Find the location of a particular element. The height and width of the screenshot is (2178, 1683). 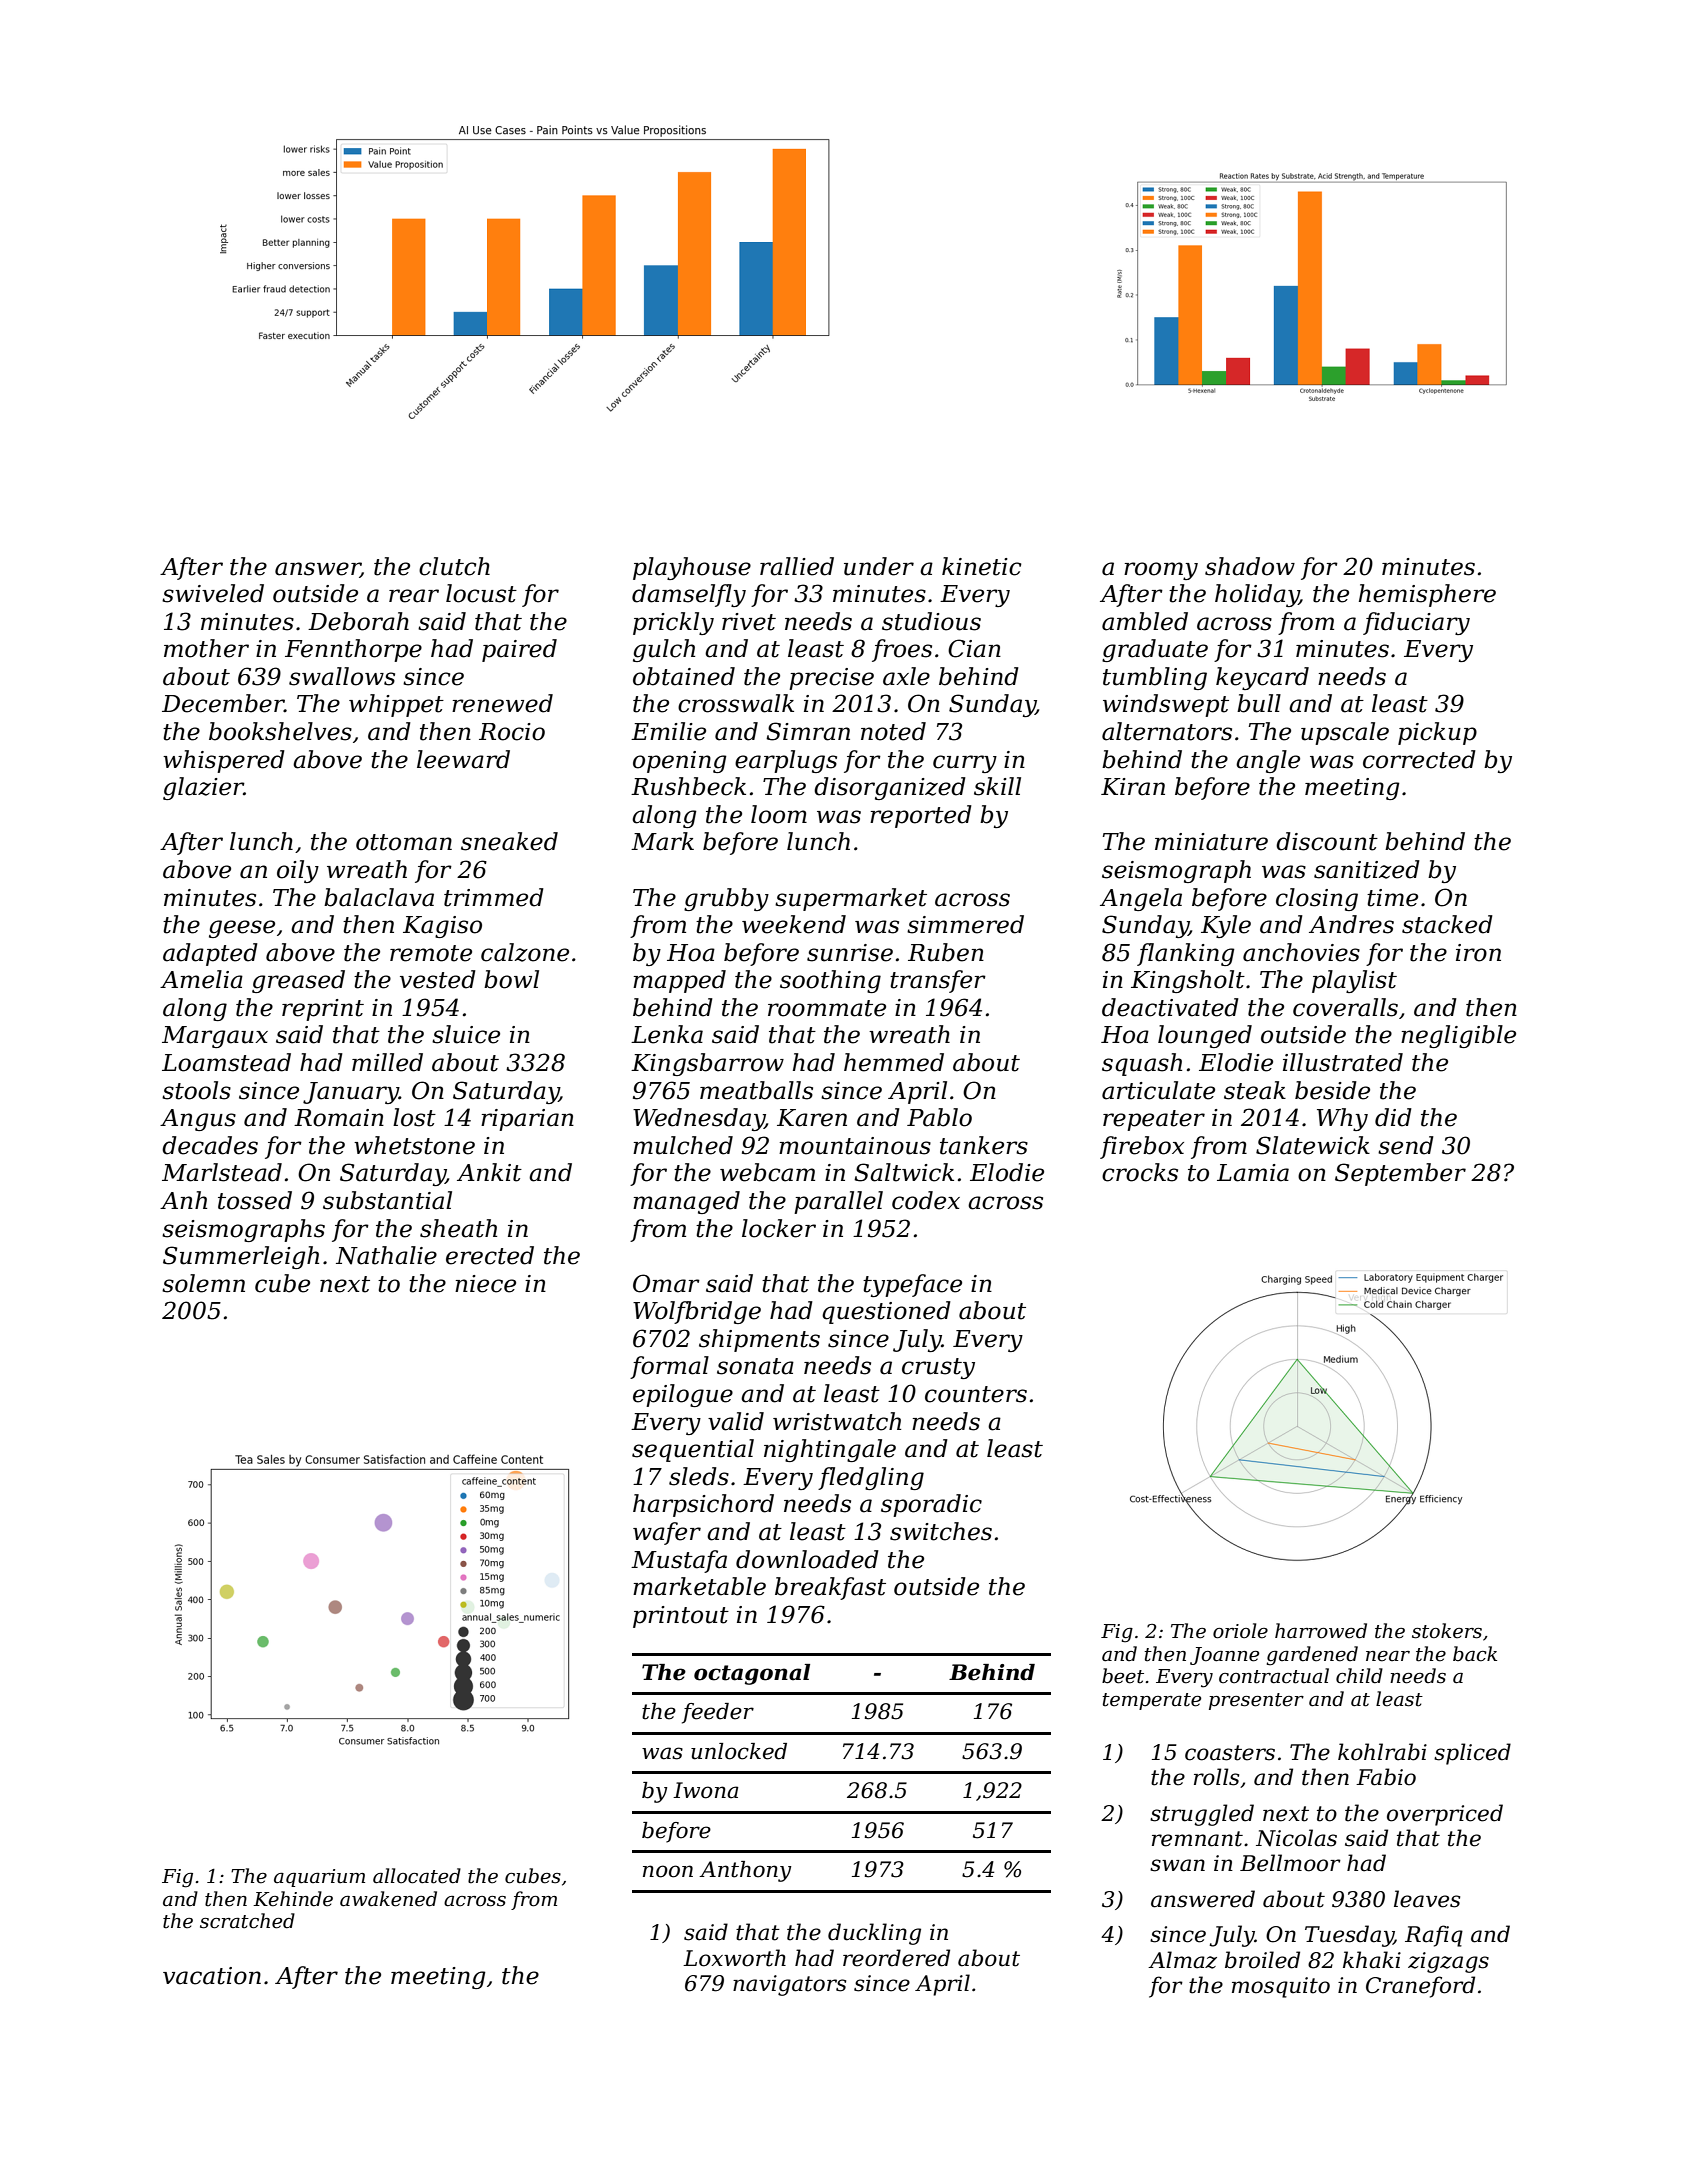

decades is located at coordinates (210, 1145).
